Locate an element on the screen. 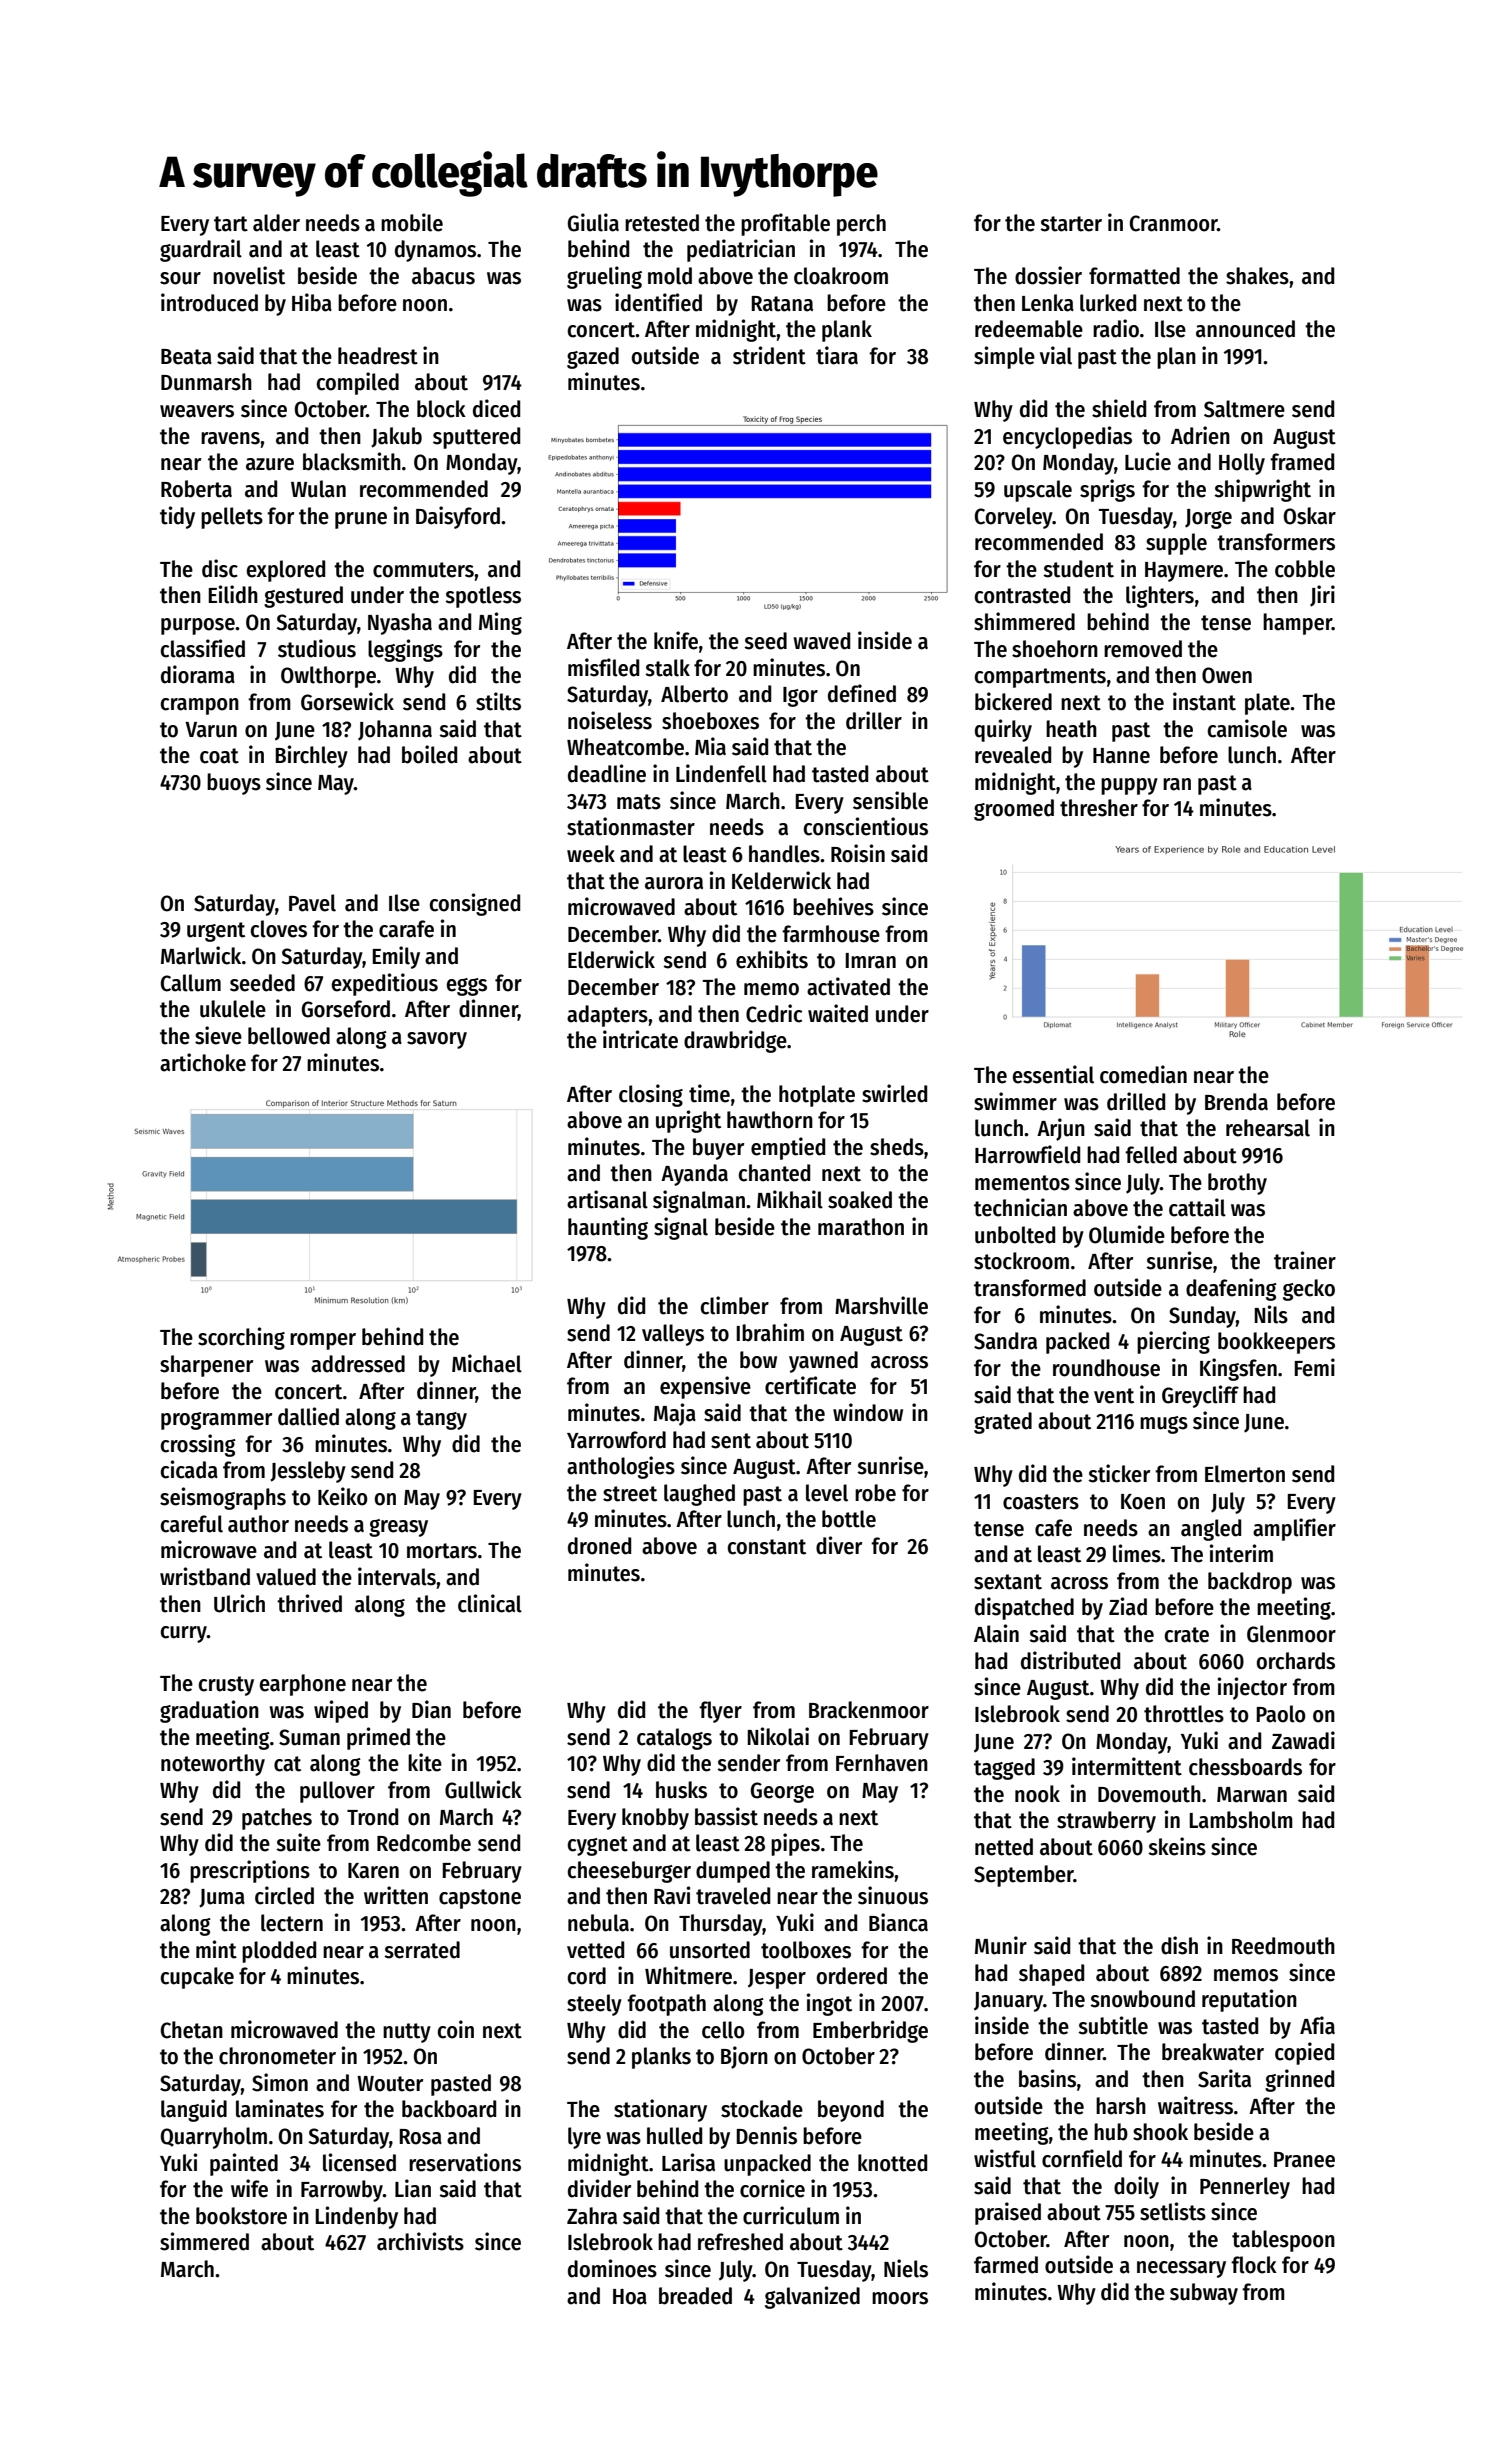 The height and width of the screenshot is (2464, 1496). archivists is located at coordinates (420, 2241).
